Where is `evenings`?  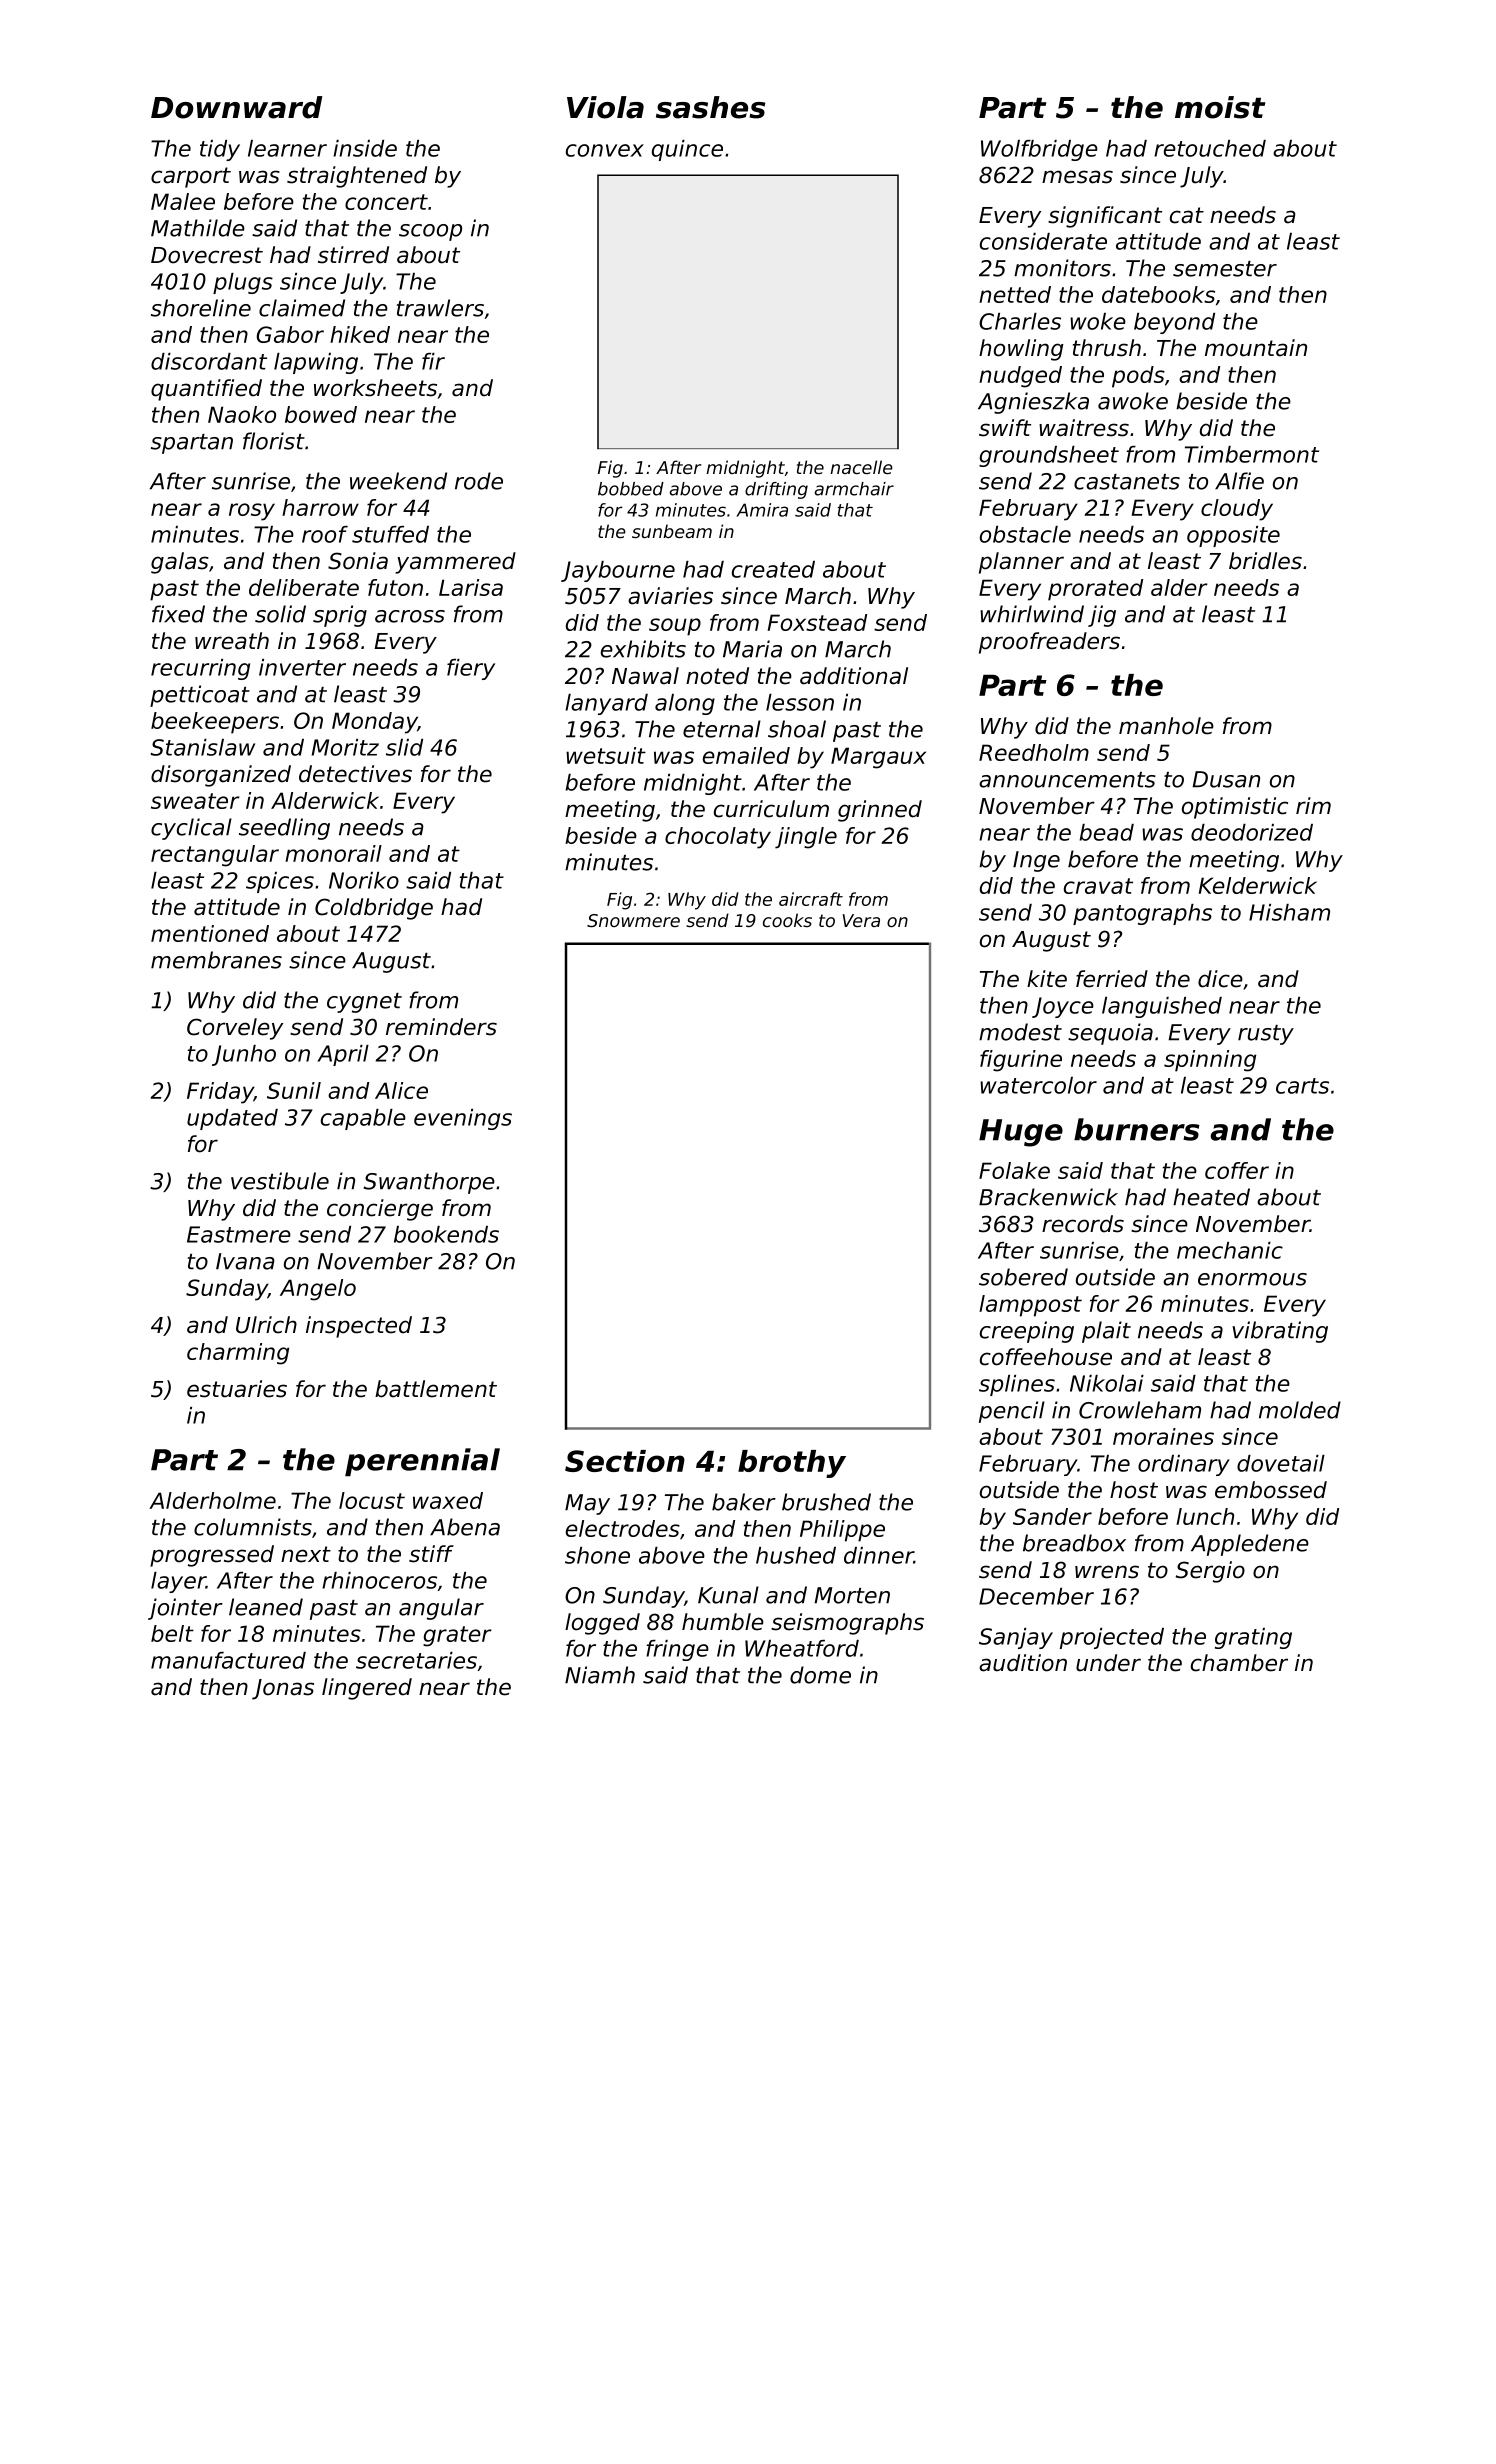 evenings is located at coordinates (463, 1119).
